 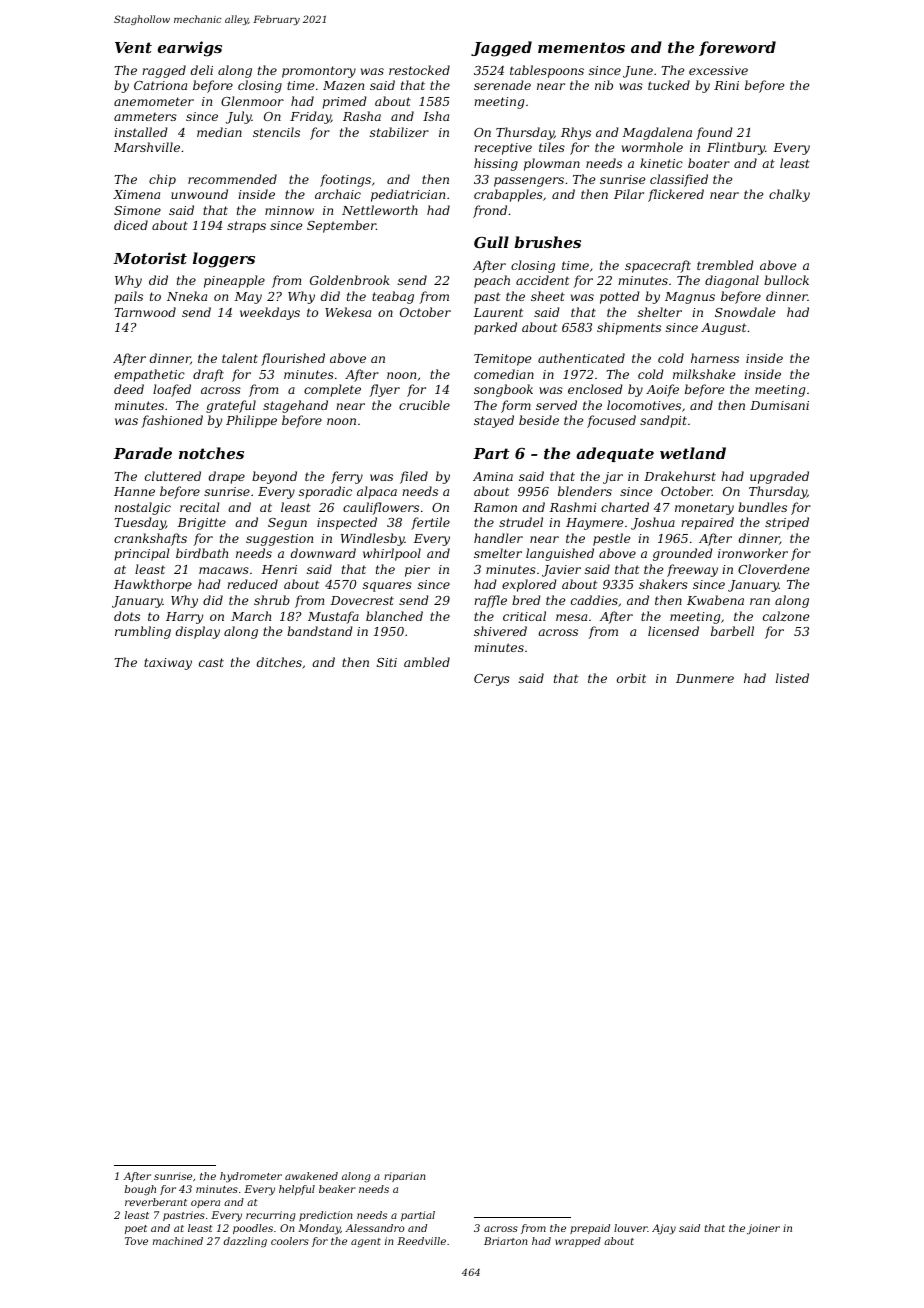 I want to click on Cerys, so click(x=492, y=680).
